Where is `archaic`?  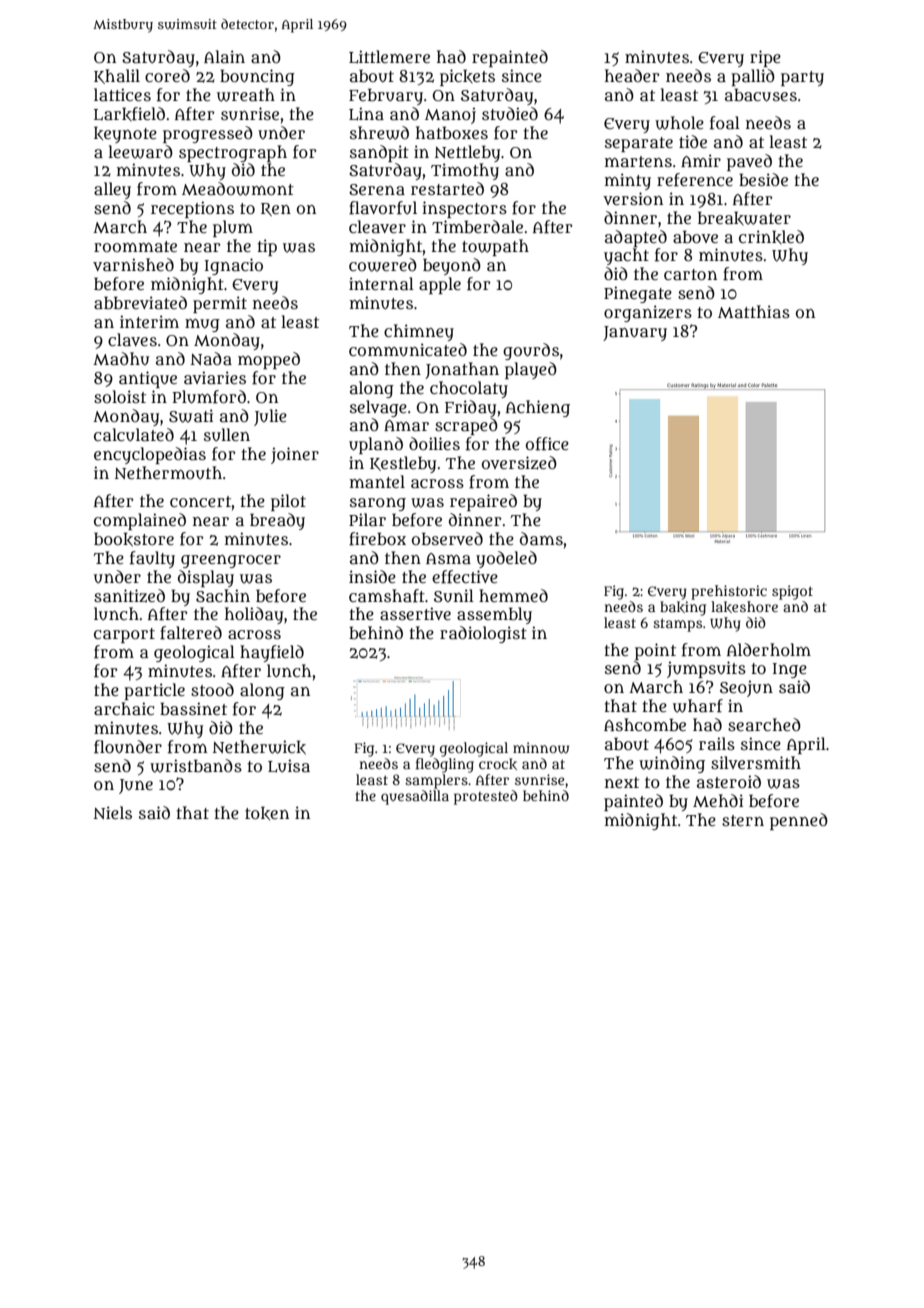 archaic is located at coordinates (124, 708).
